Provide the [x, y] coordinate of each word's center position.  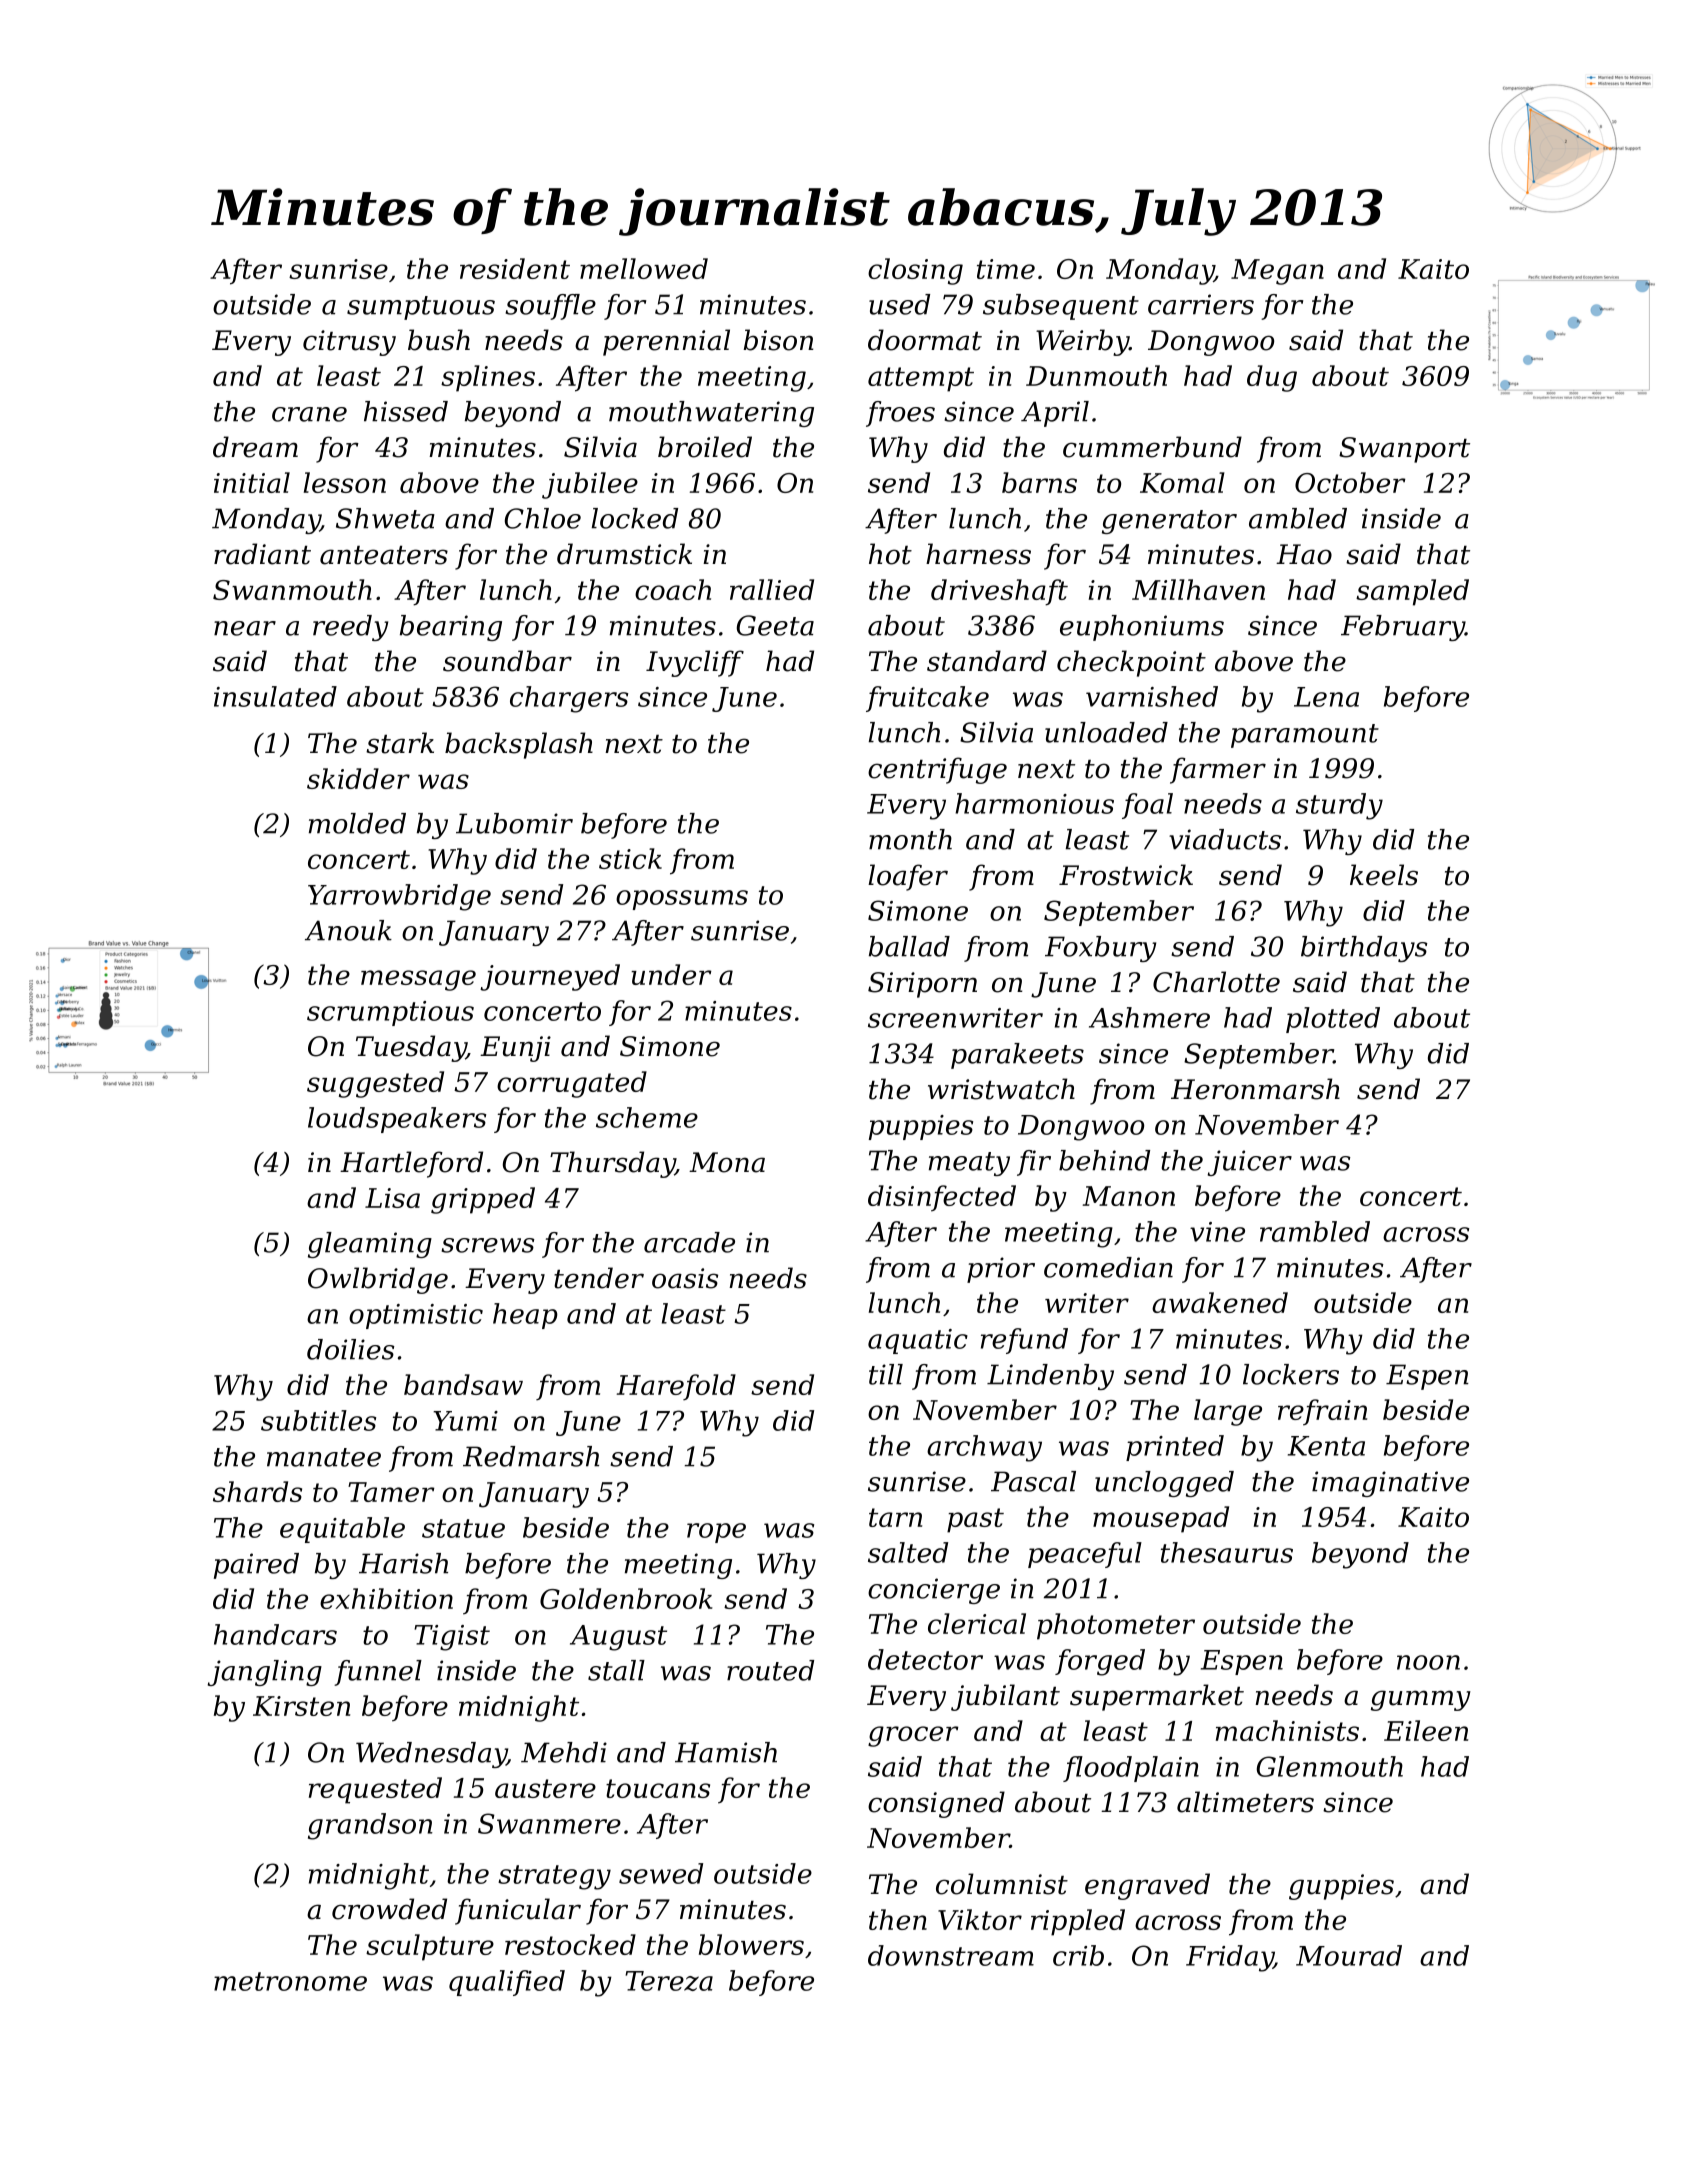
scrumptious [390, 1013]
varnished [1152, 696]
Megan [1277, 272]
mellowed [644, 268]
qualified [507, 1983]
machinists [1287, 1730]
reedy [350, 628]
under [671, 974]
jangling [265, 1673]
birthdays [1364, 949]
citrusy [349, 343]
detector [925, 1659]
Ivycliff [695, 663]
